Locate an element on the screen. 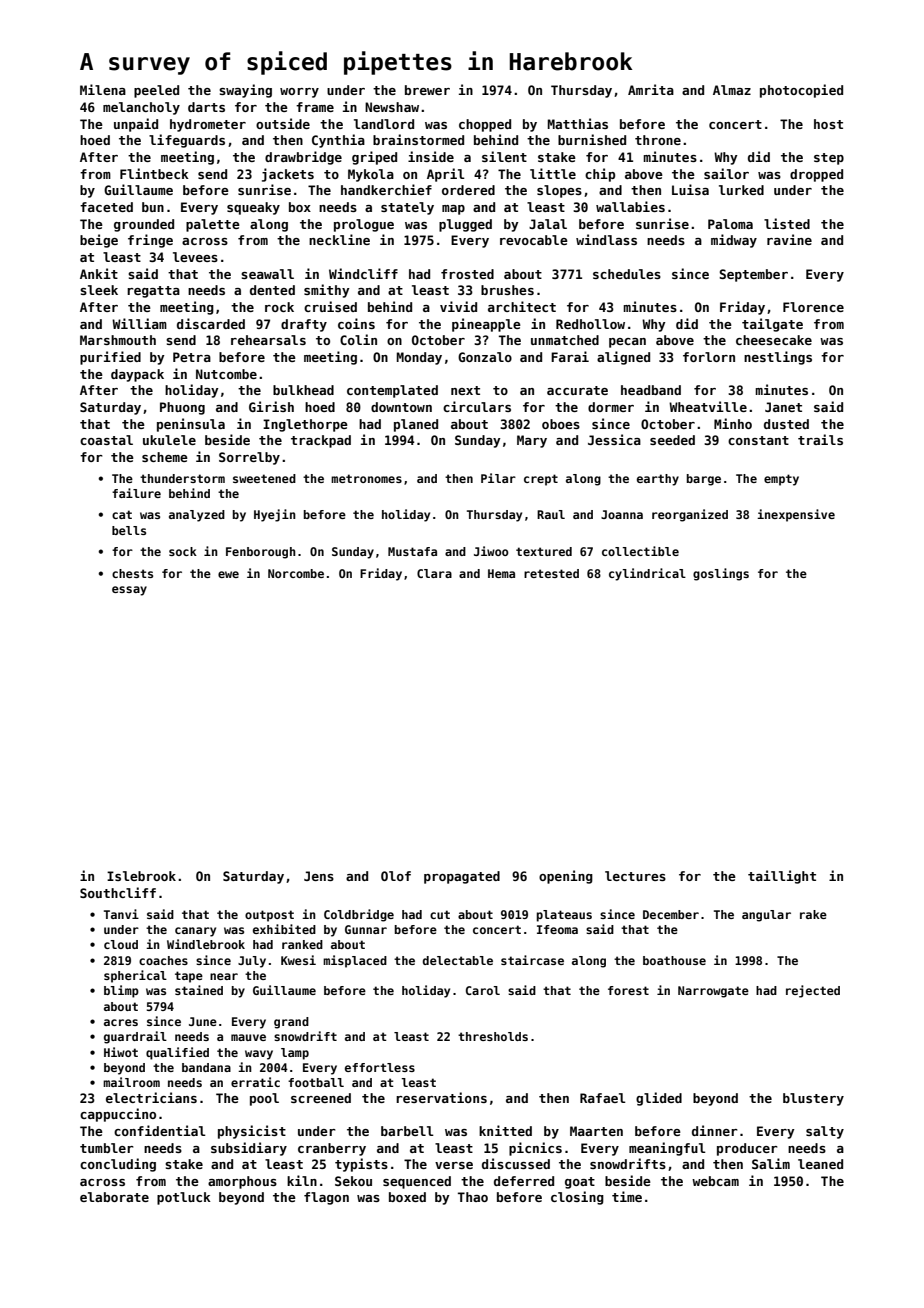 This screenshot has width=924, height=1308. analyzed is located at coordinates (197, 516).
